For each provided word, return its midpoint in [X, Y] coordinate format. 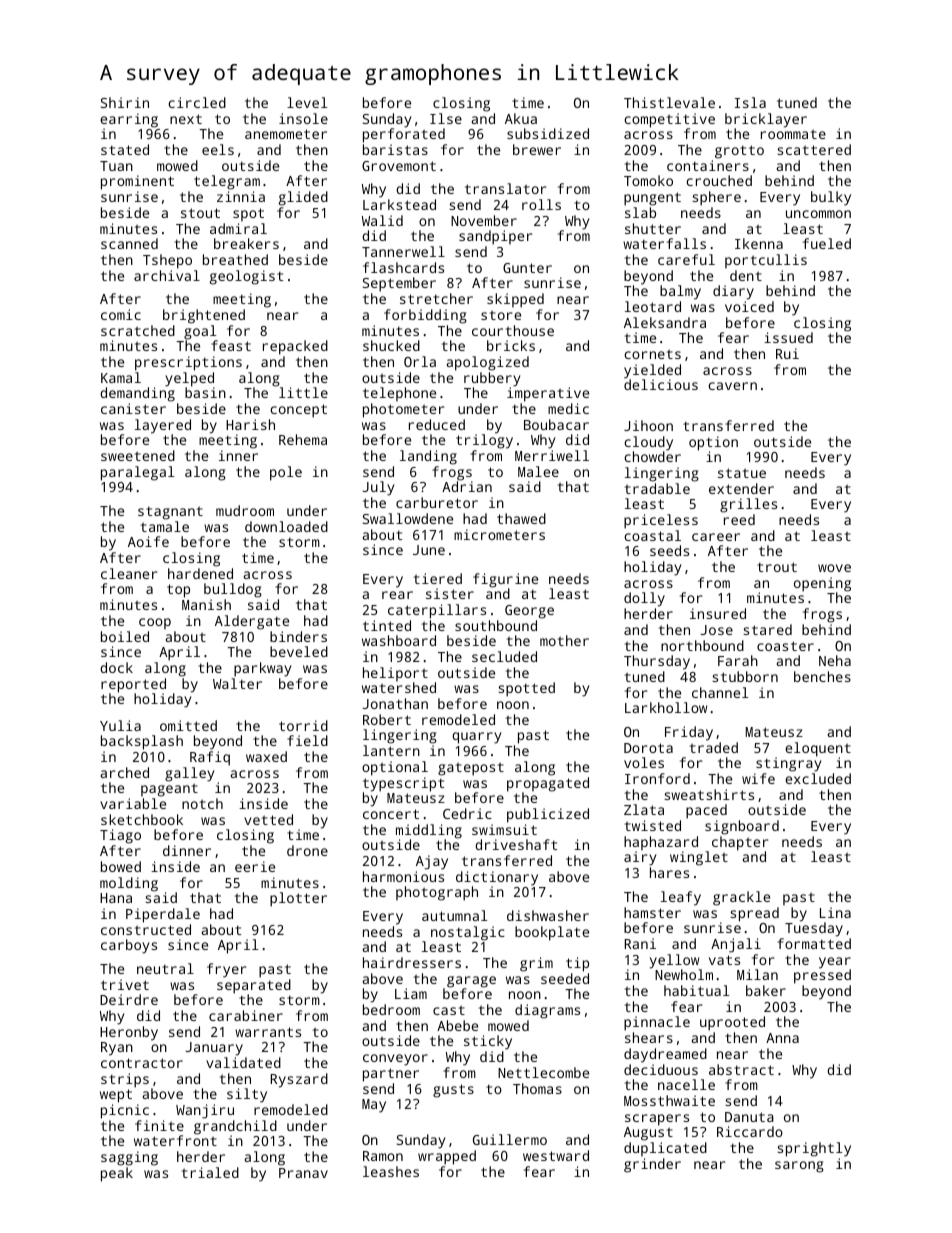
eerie [255, 866]
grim [536, 964]
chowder [652, 456]
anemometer [286, 134]
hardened [200, 573]
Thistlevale [669, 102]
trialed [210, 1172]
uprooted [732, 1023]
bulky [831, 198]
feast [231, 345]
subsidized [548, 133]
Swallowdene [408, 518]
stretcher [436, 298]
